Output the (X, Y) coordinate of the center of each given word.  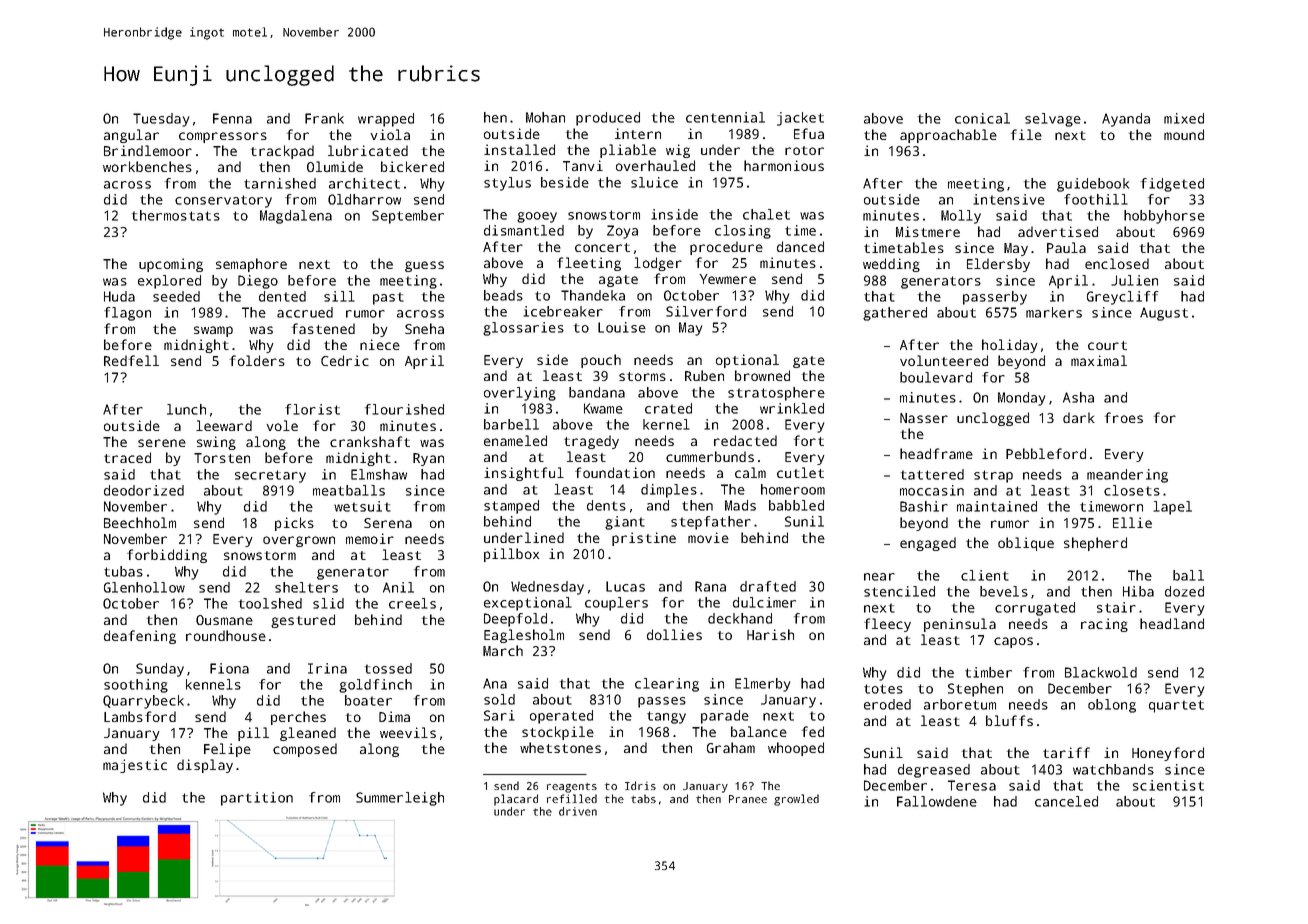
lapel (1172, 508)
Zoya (622, 232)
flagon (127, 314)
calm (750, 472)
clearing (667, 685)
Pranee (748, 799)
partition (257, 799)
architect (364, 183)
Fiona (229, 668)
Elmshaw (379, 474)
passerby (995, 298)
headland (1172, 623)
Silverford (706, 311)
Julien (1134, 280)
